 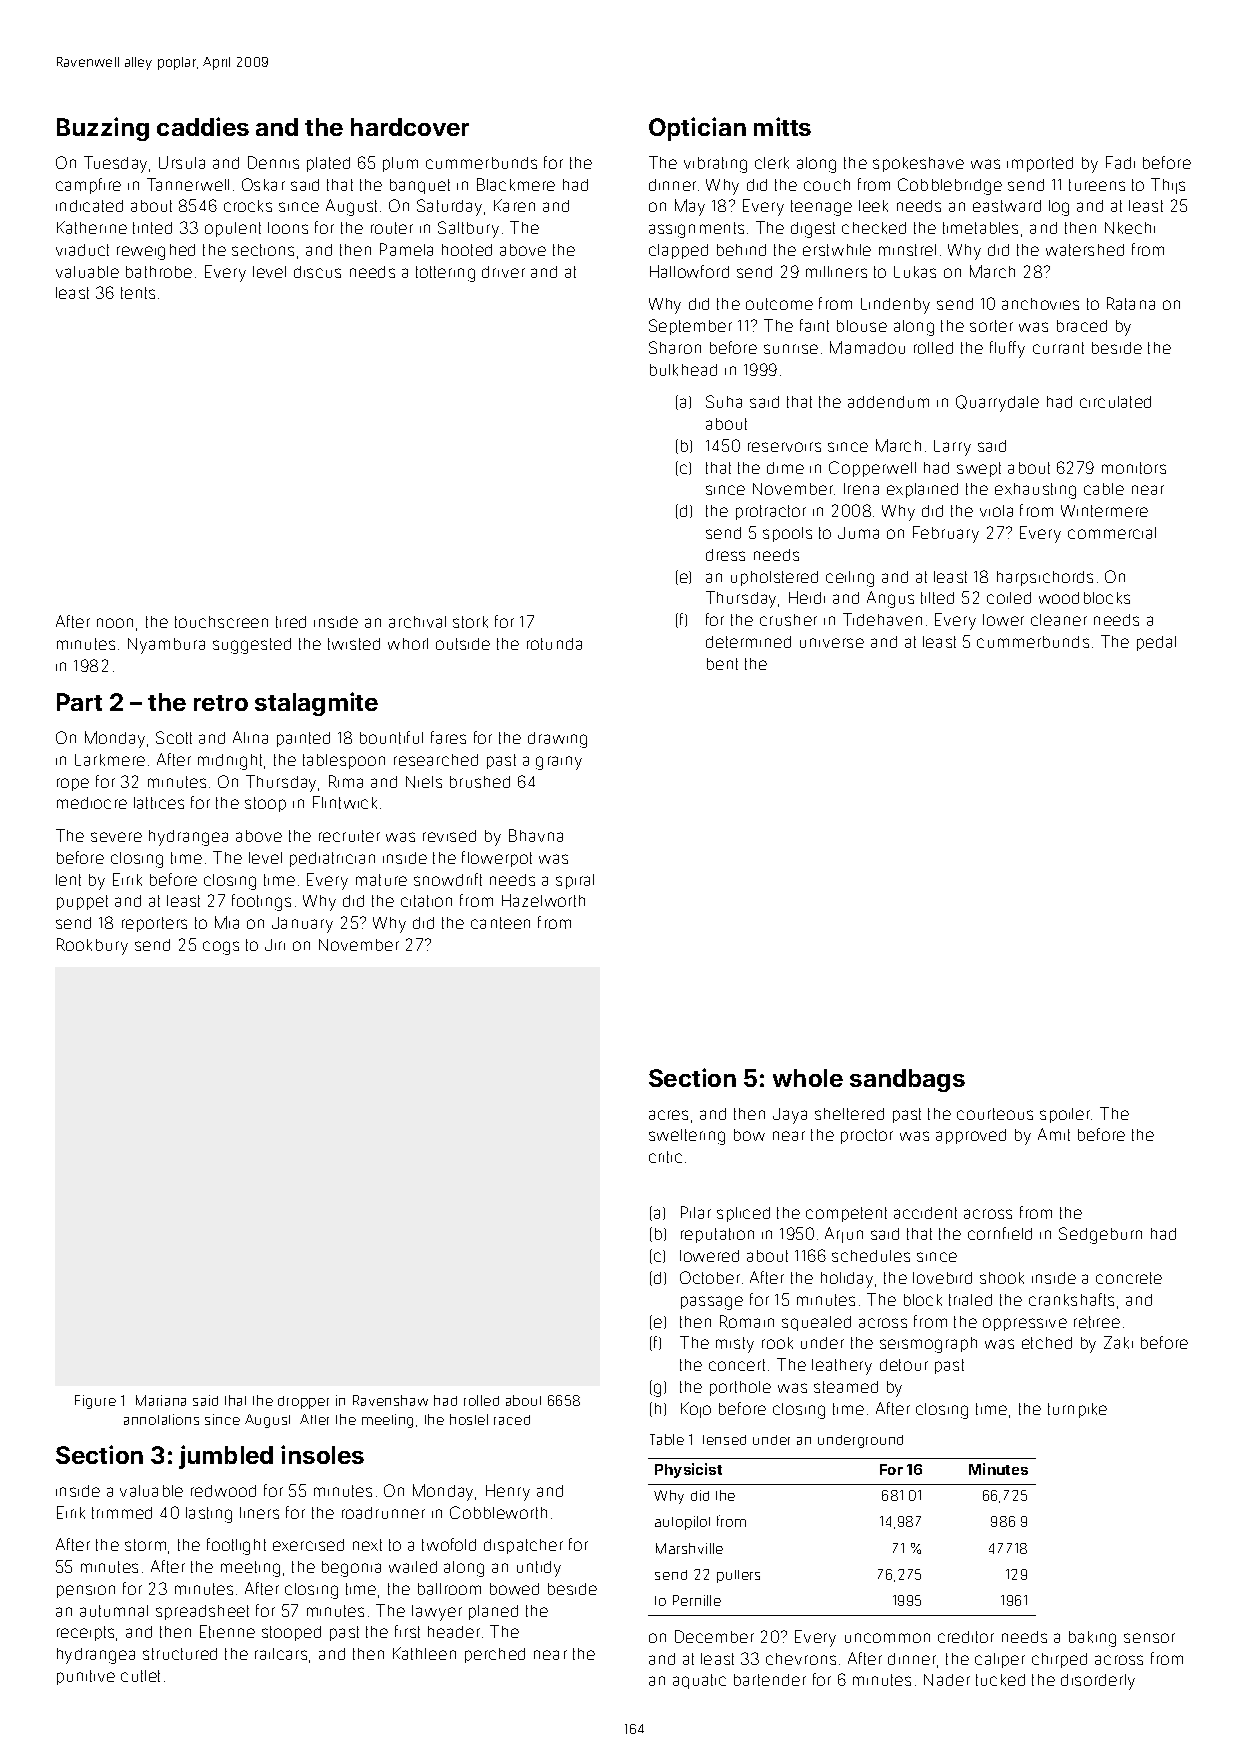 What do you see at coordinates (166, 646) in the screenshot?
I see `Nyambura` at bounding box center [166, 646].
